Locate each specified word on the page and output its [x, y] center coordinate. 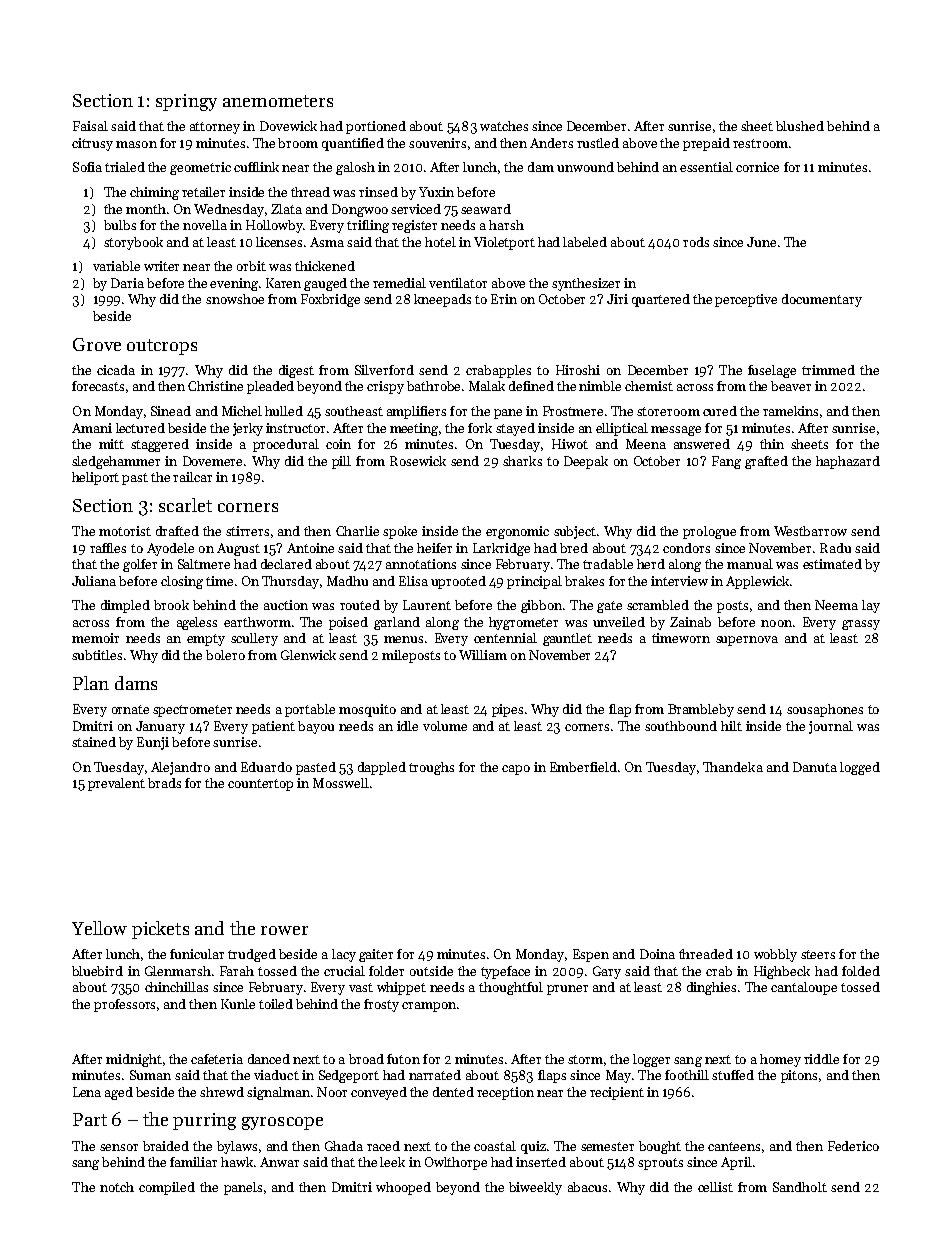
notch [117, 1187]
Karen [283, 283]
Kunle [238, 1004]
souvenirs [437, 143]
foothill [687, 1075]
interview [679, 581]
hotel [440, 242]
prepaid [706, 144]
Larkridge [501, 549]
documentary [822, 300]
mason [136, 144]
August [238, 549]
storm [585, 1059]
